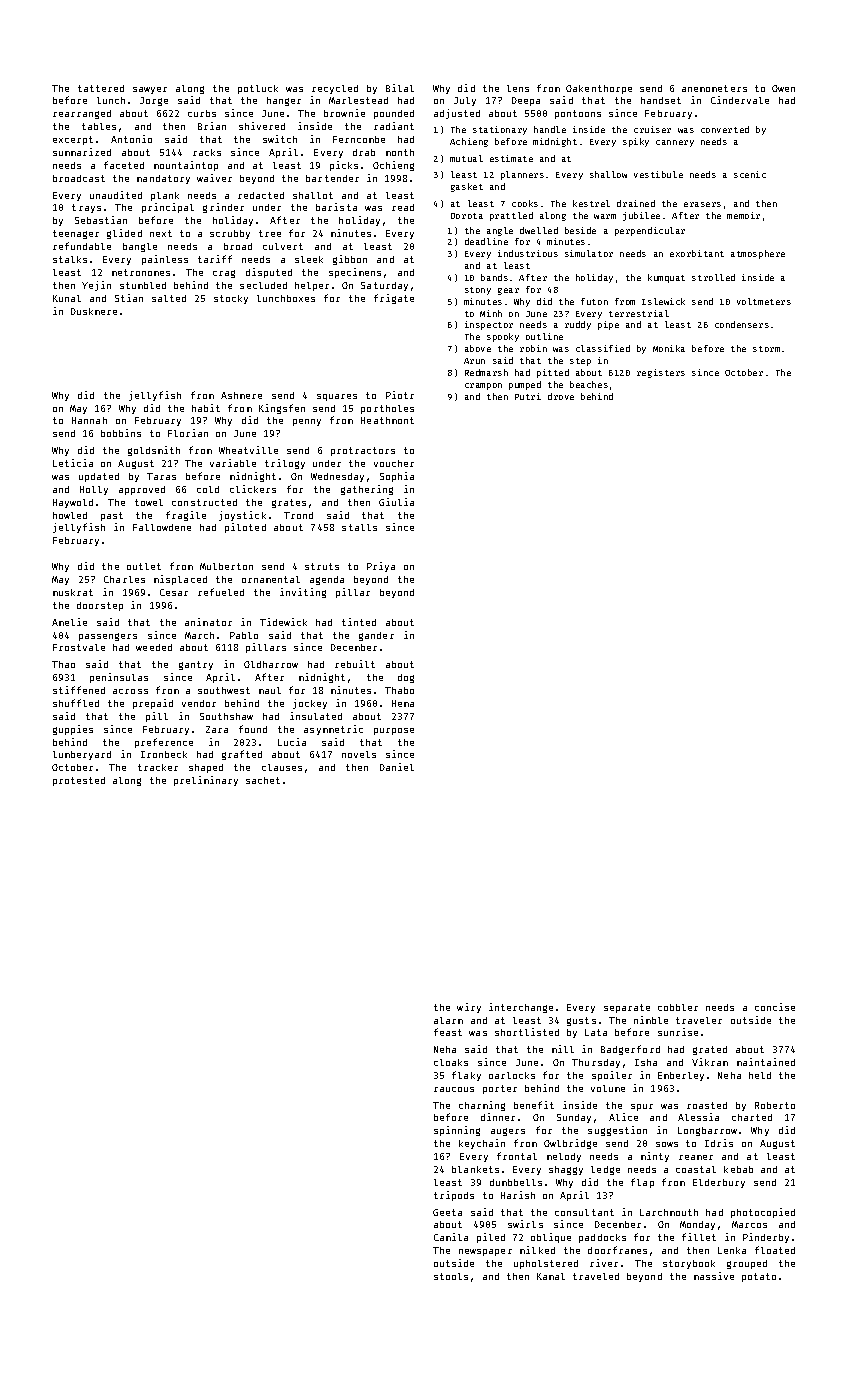  I want to click on tables, so click(99, 126).
